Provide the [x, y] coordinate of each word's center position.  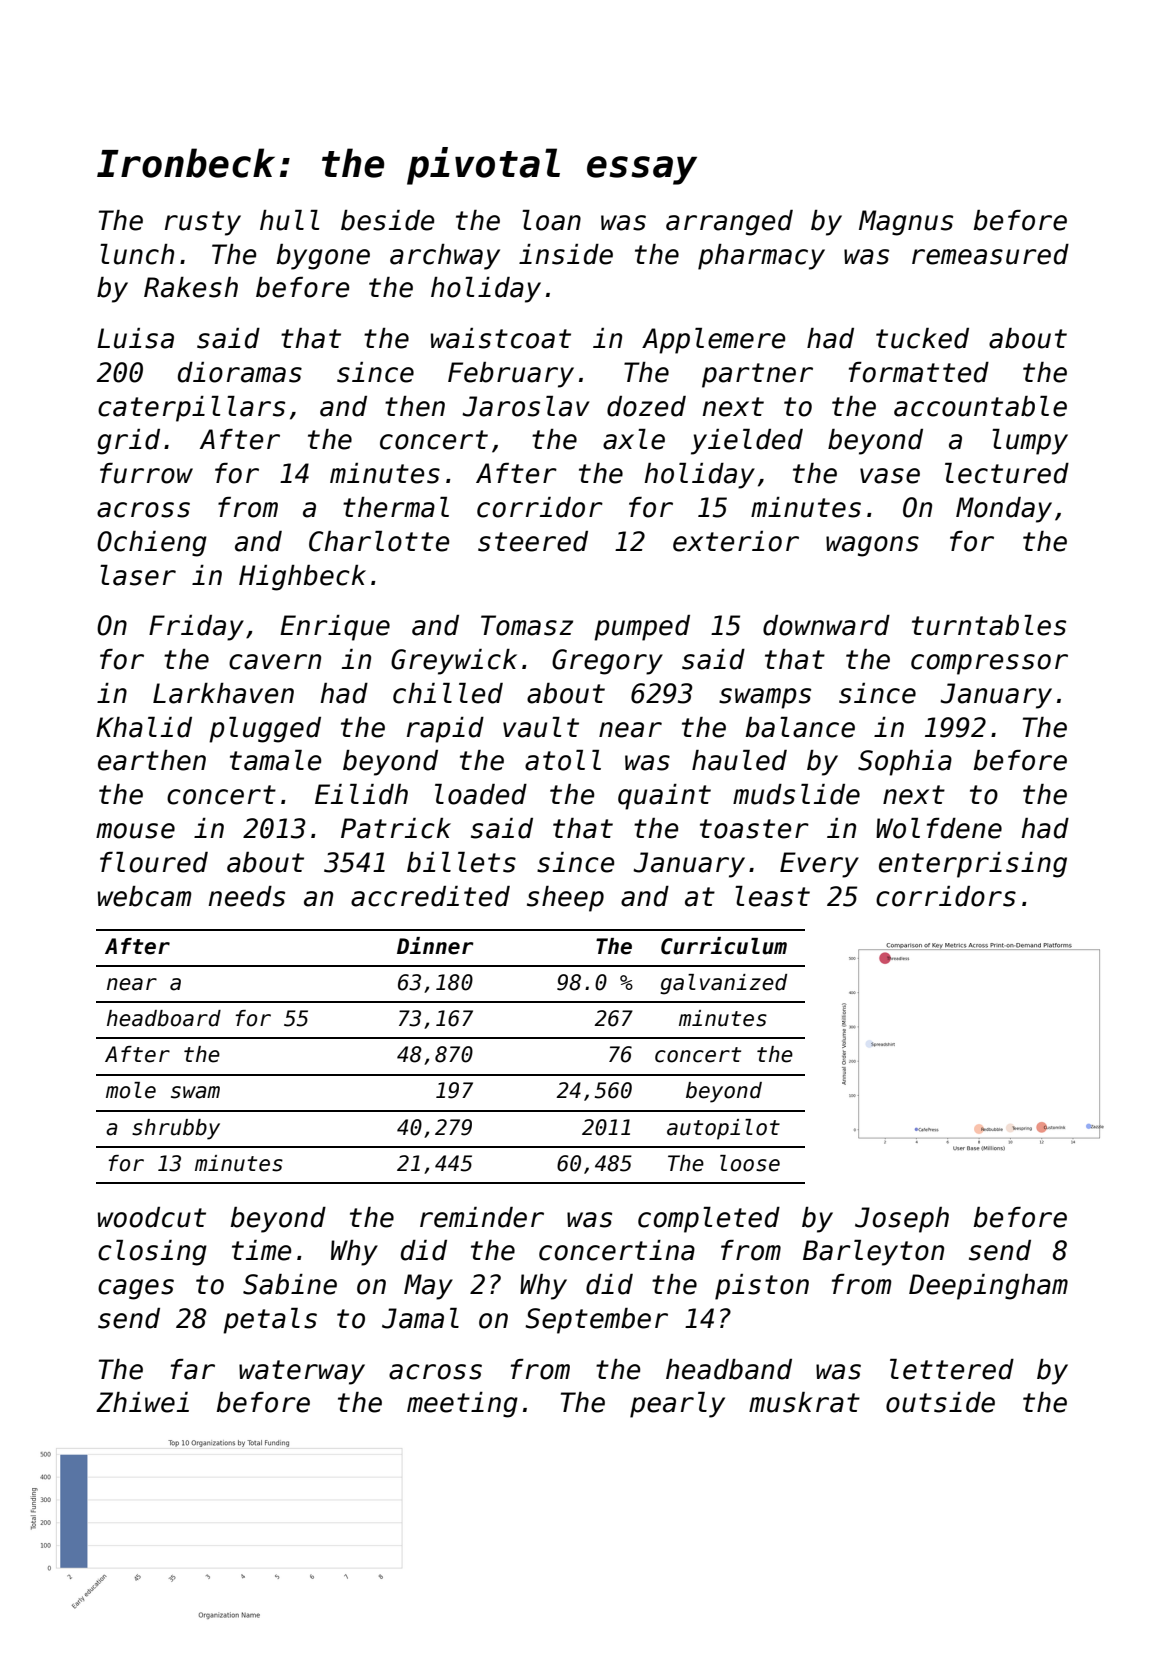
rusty [203, 223]
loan [551, 220]
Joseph [902, 1220]
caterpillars [191, 409]
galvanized [723, 984]
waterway [302, 1372]
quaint [664, 797]
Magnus [906, 223]
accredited [430, 896]
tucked [922, 338]
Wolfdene [939, 828]
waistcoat [501, 338]
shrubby [176, 1129]
